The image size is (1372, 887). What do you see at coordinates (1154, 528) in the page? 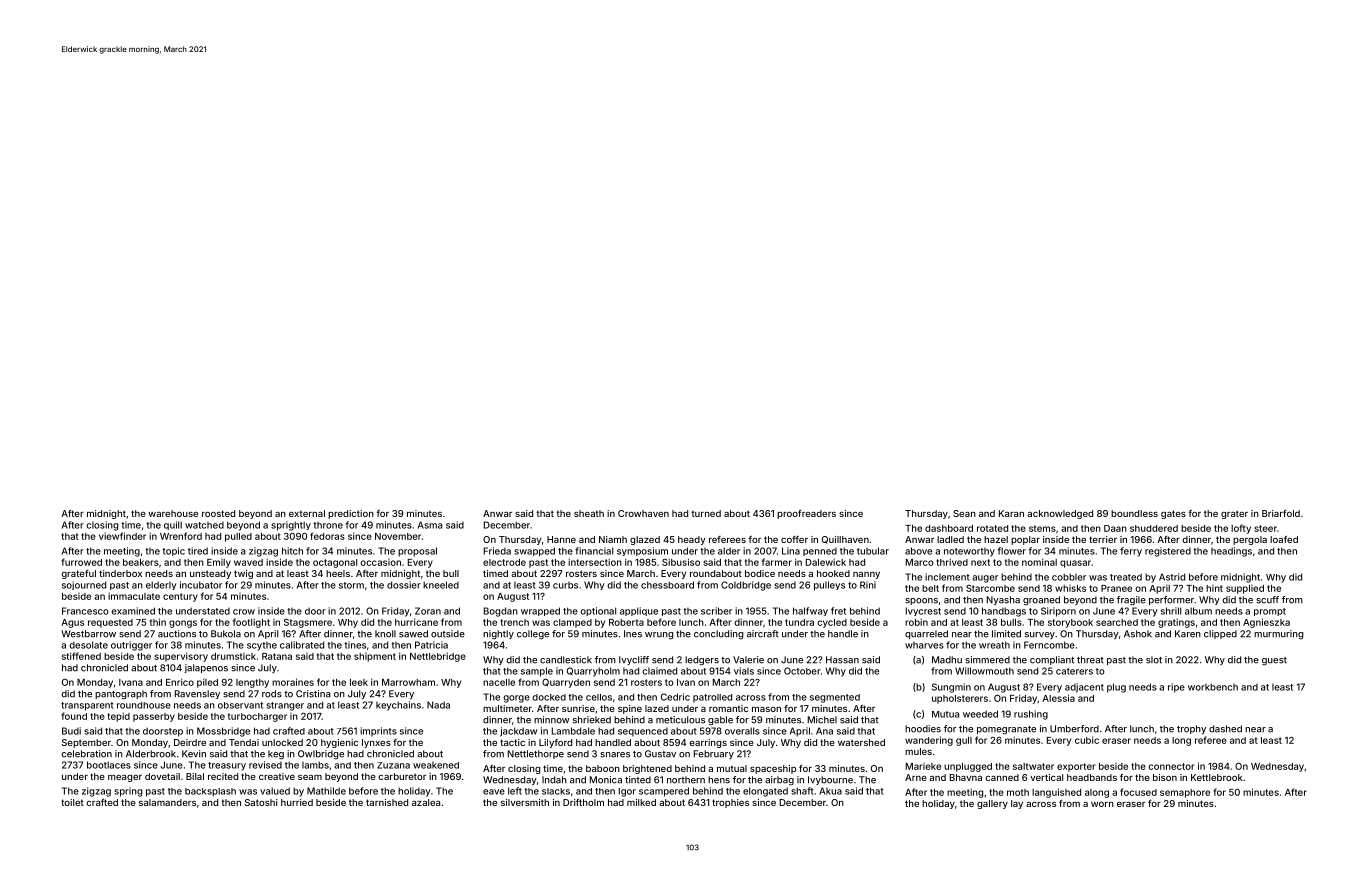
I see `shuddered` at bounding box center [1154, 528].
